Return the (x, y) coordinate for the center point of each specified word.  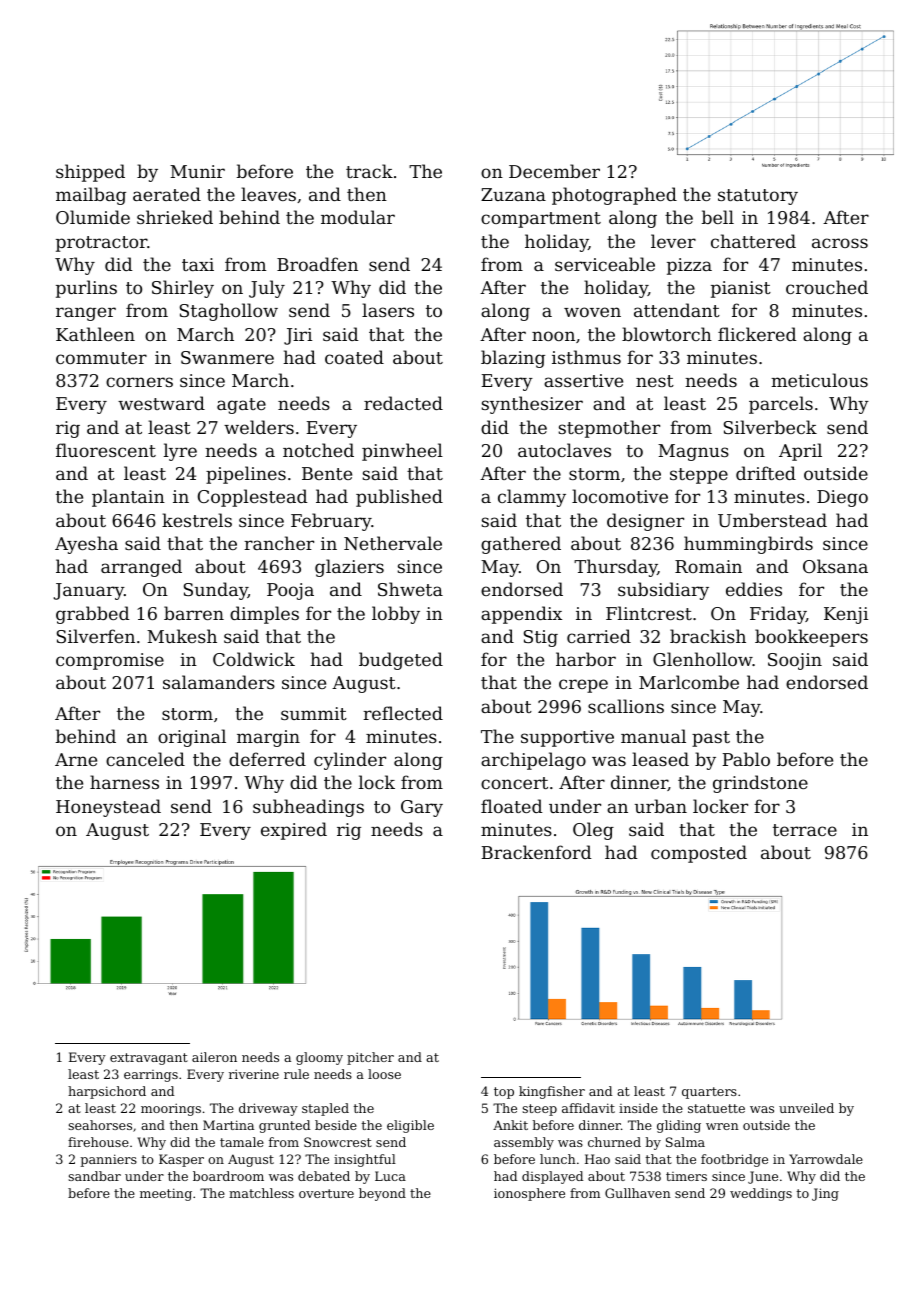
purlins (86, 289)
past (711, 739)
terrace (805, 830)
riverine (254, 1074)
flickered (757, 334)
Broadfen (317, 264)
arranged (141, 568)
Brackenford (536, 852)
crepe (583, 686)
